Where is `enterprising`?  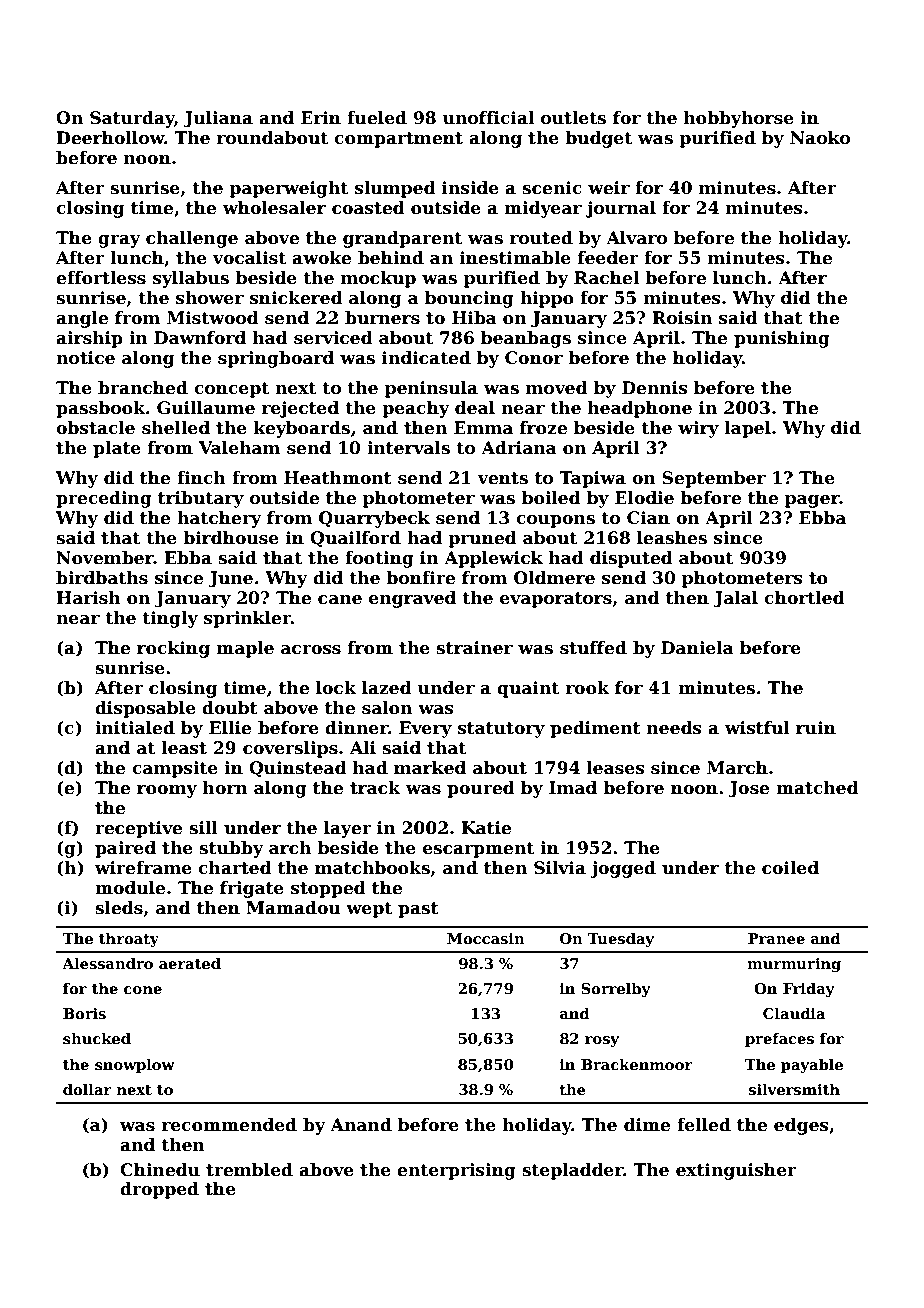 enterprising is located at coordinates (456, 1171).
